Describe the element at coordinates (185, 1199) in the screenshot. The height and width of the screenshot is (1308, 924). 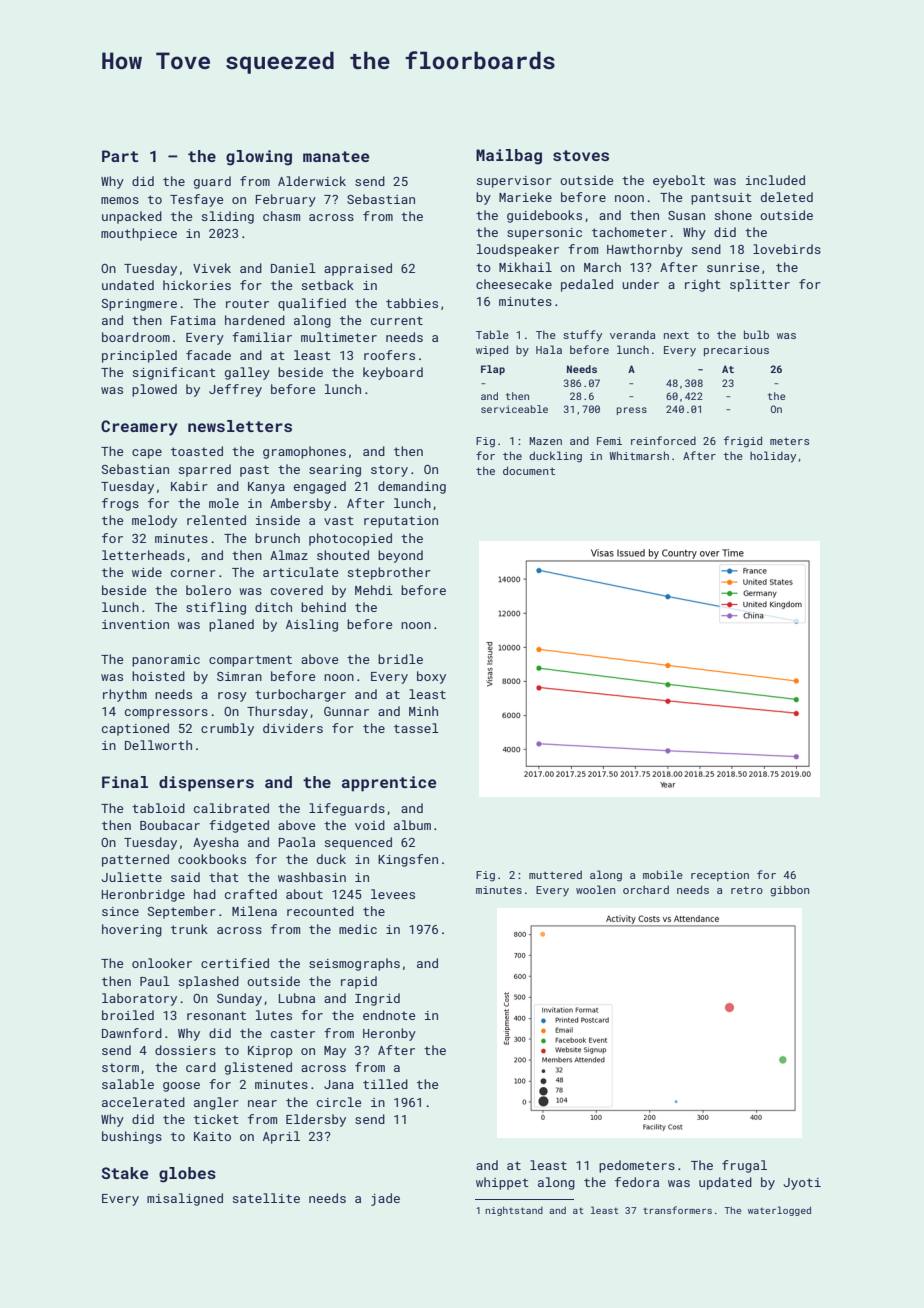
I see `misaligned` at that location.
